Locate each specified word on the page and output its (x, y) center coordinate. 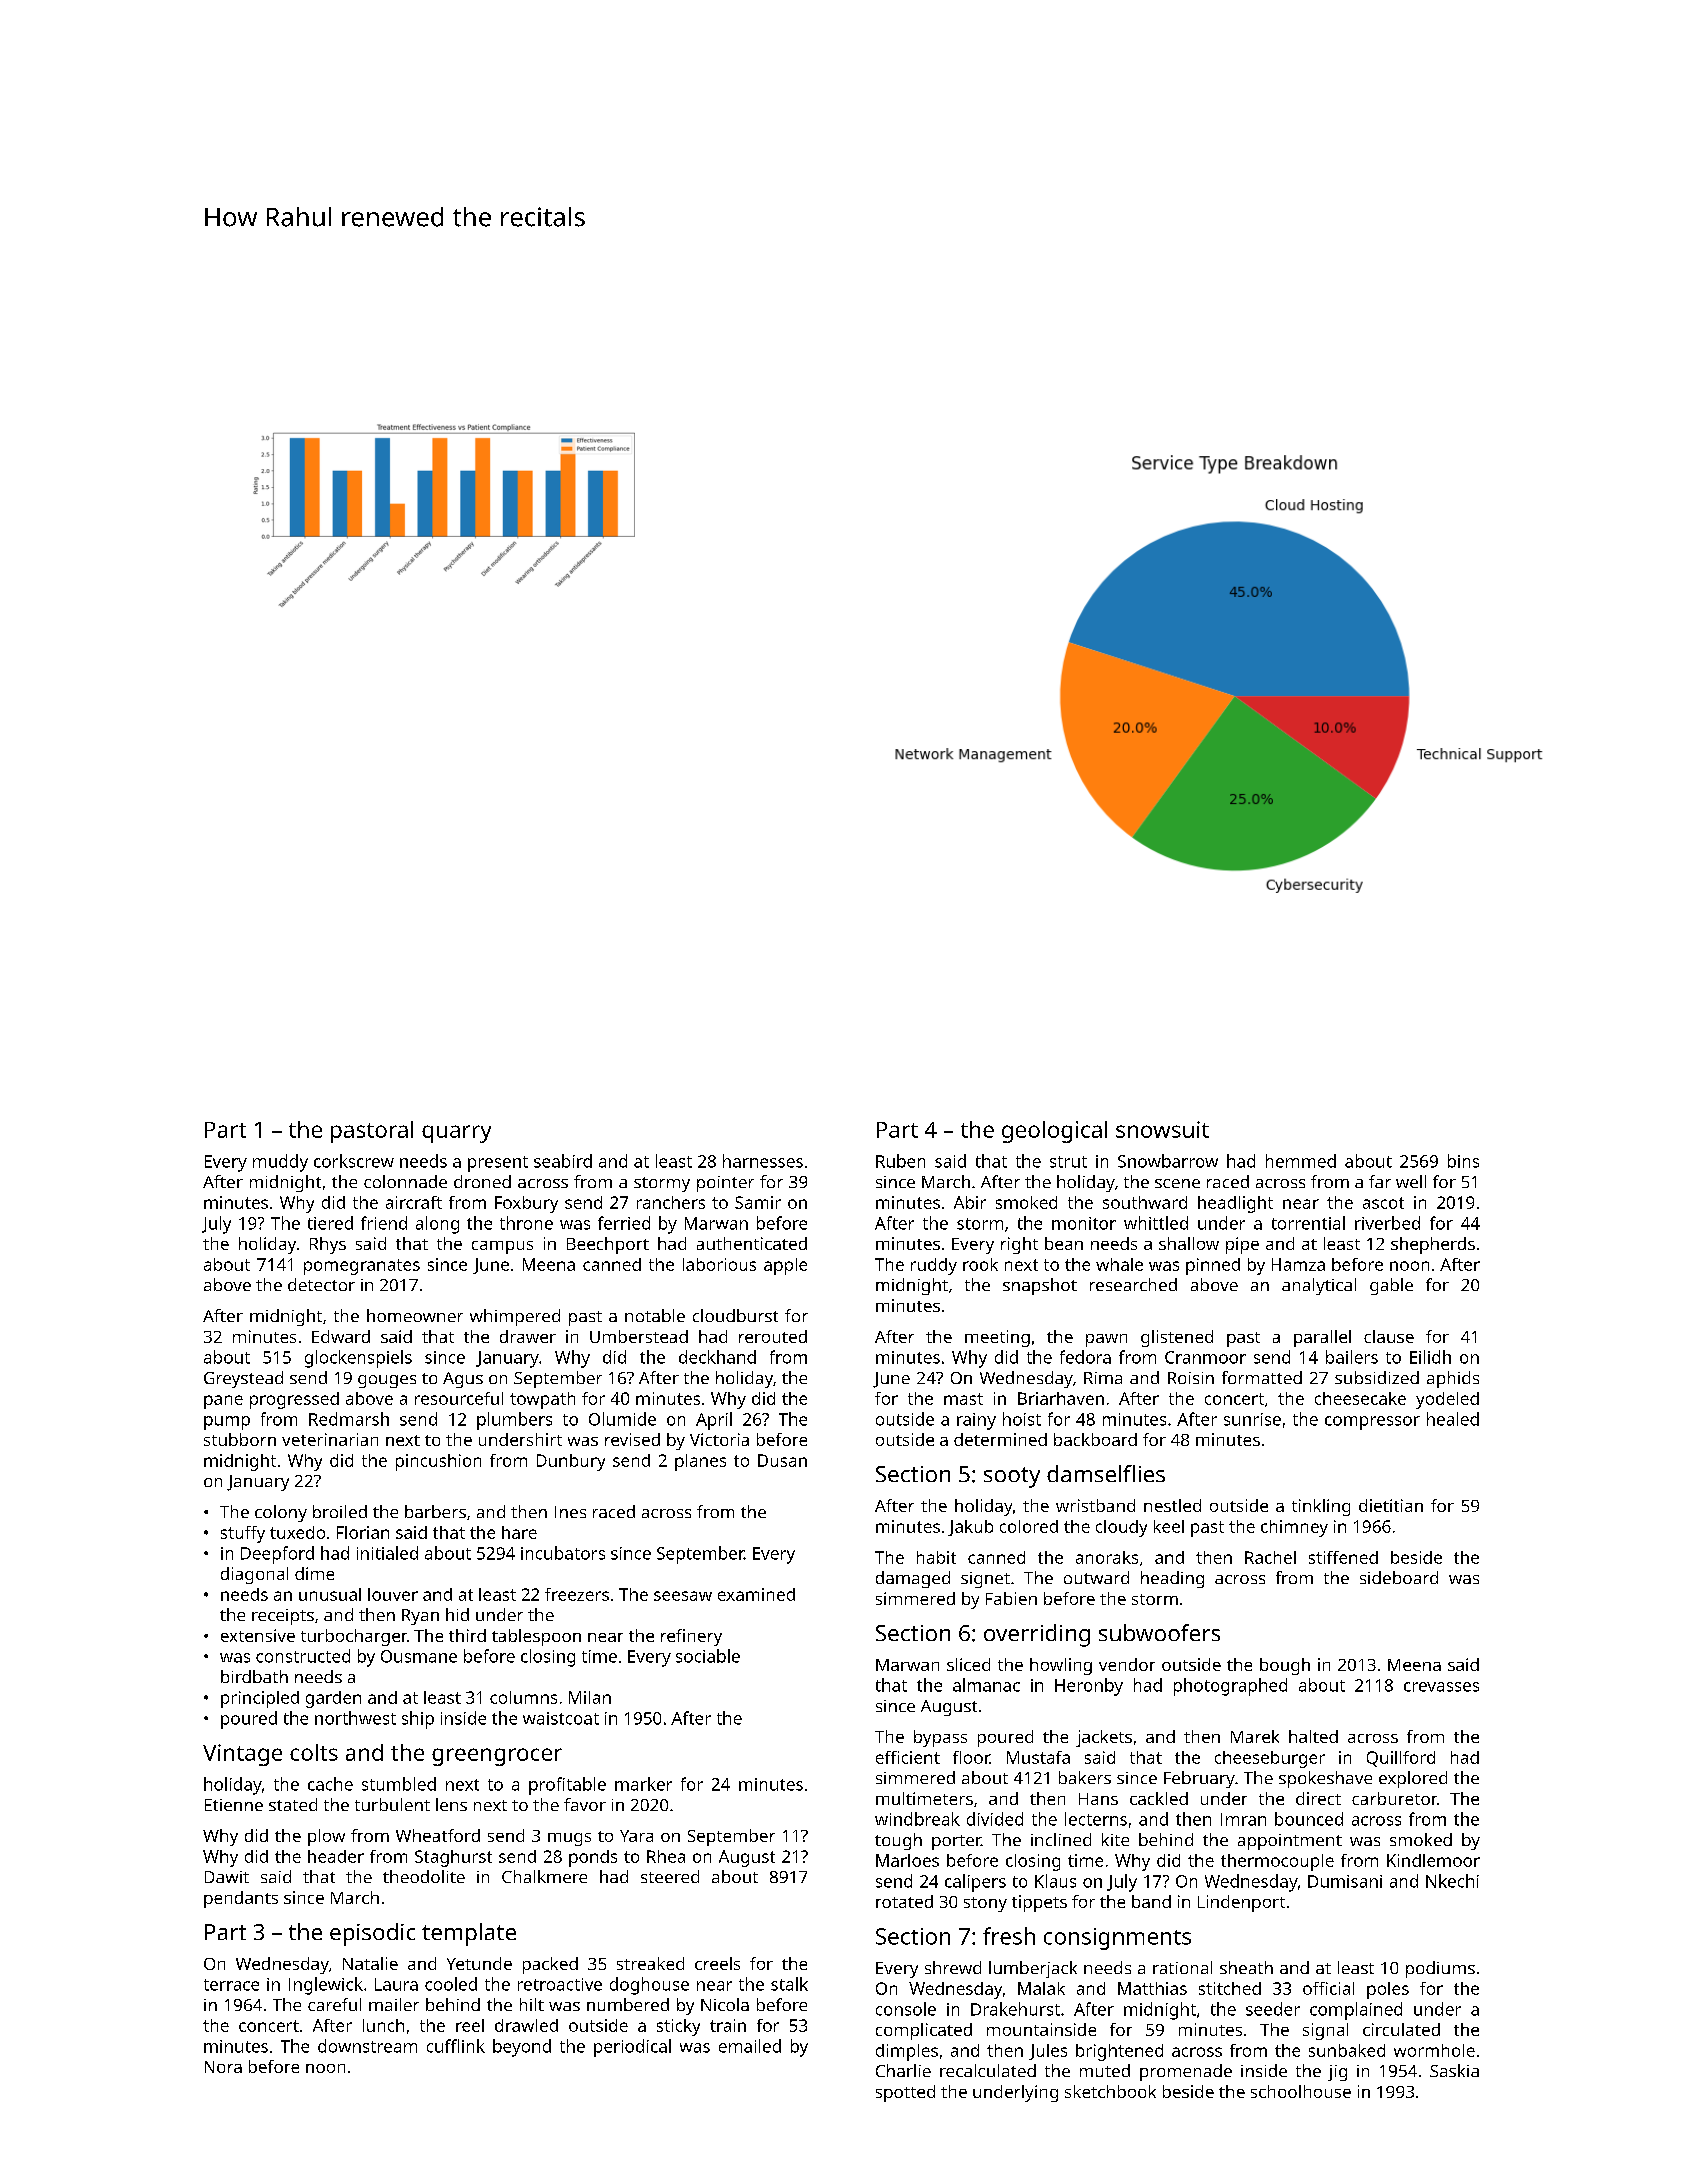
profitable (567, 1786)
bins (1463, 1161)
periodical (632, 2048)
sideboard (1399, 1577)
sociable (708, 1656)
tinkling (1321, 1507)
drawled (526, 2025)
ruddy (934, 1266)
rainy (976, 1421)
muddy (280, 1163)
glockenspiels (358, 1359)
